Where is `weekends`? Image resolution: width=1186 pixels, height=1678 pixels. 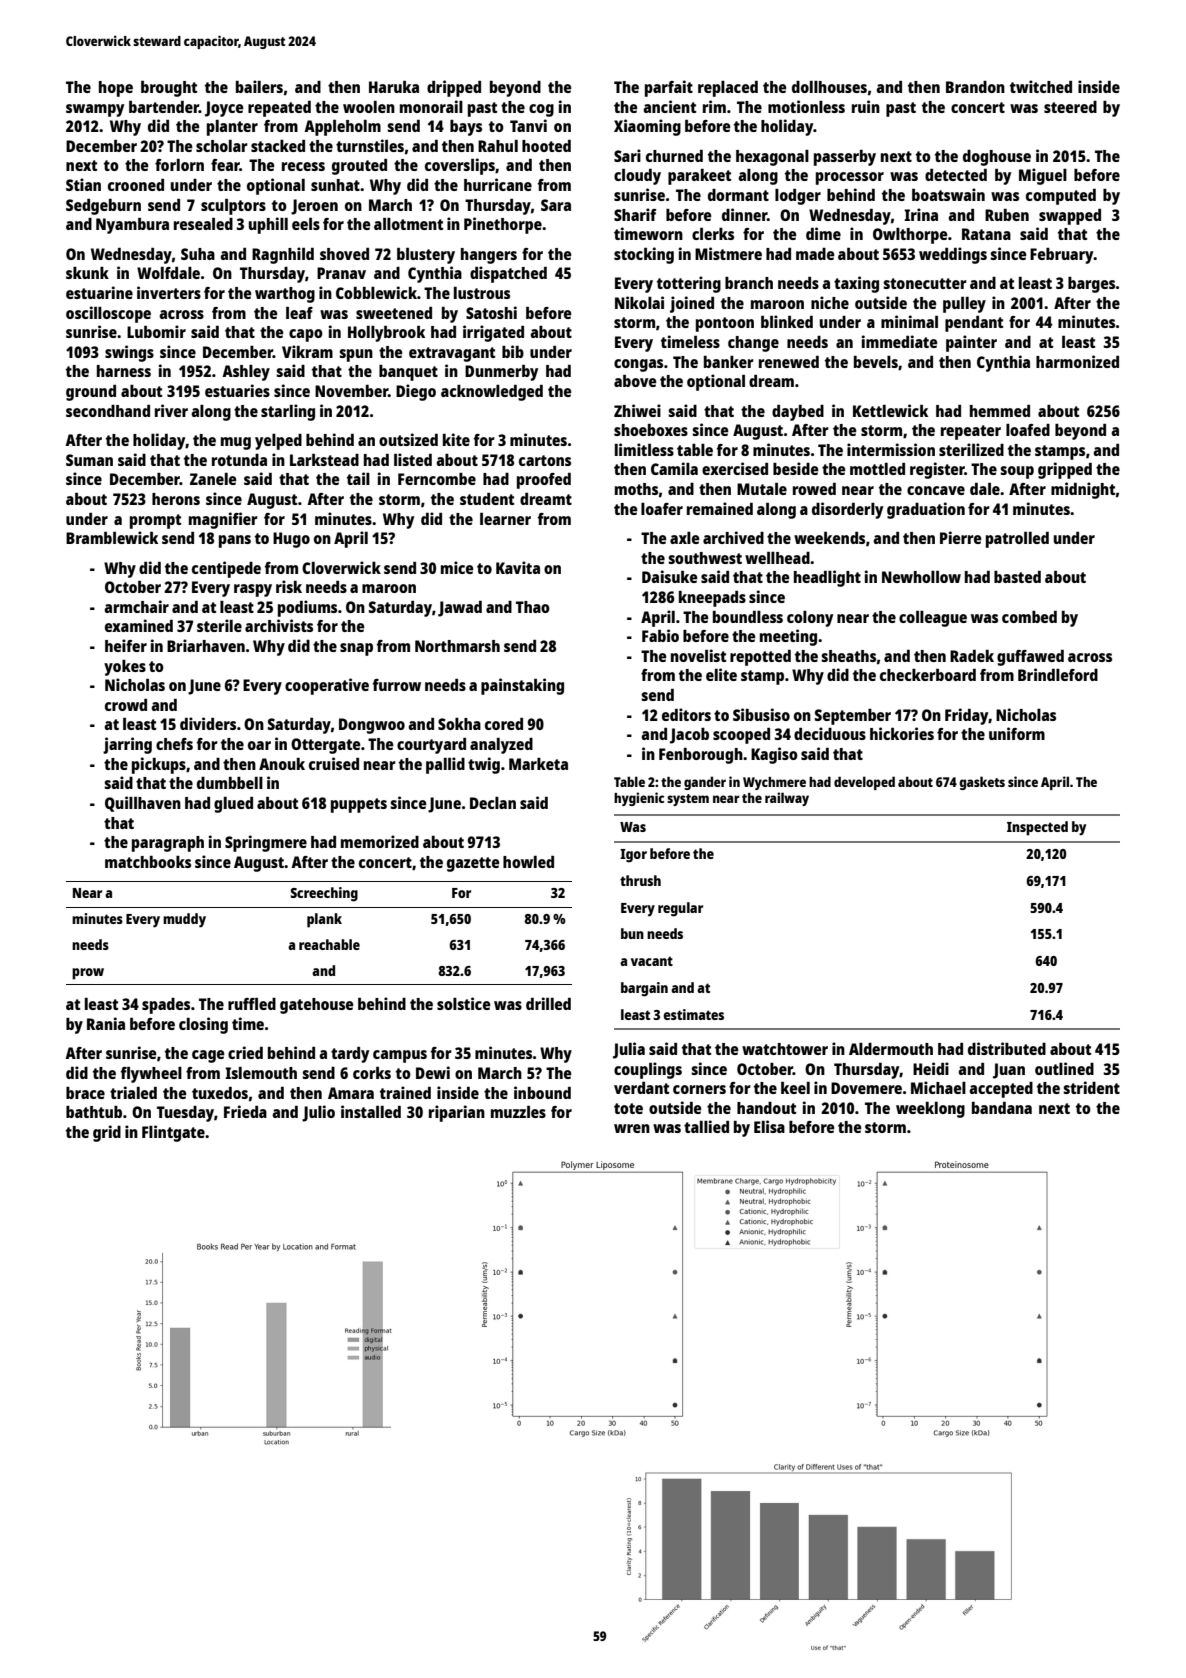
weekends is located at coordinates (829, 538).
